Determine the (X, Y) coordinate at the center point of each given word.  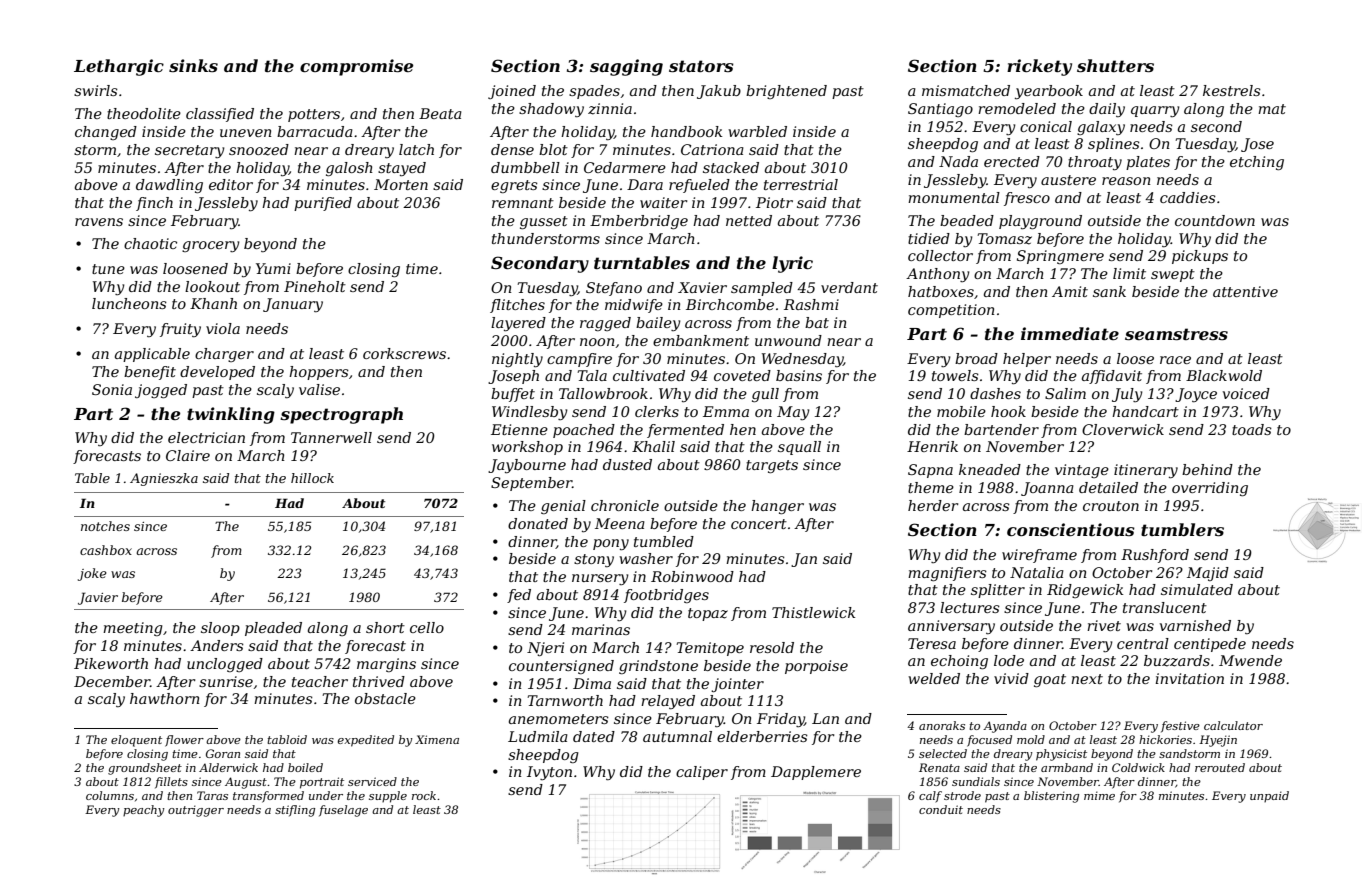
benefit (150, 373)
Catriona (712, 149)
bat (817, 322)
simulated (1197, 589)
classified (220, 115)
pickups (1200, 257)
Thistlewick (813, 612)
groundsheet (145, 769)
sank (1109, 291)
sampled (762, 289)
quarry (1155, 111)
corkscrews (404, 353)
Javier (98, 598)
